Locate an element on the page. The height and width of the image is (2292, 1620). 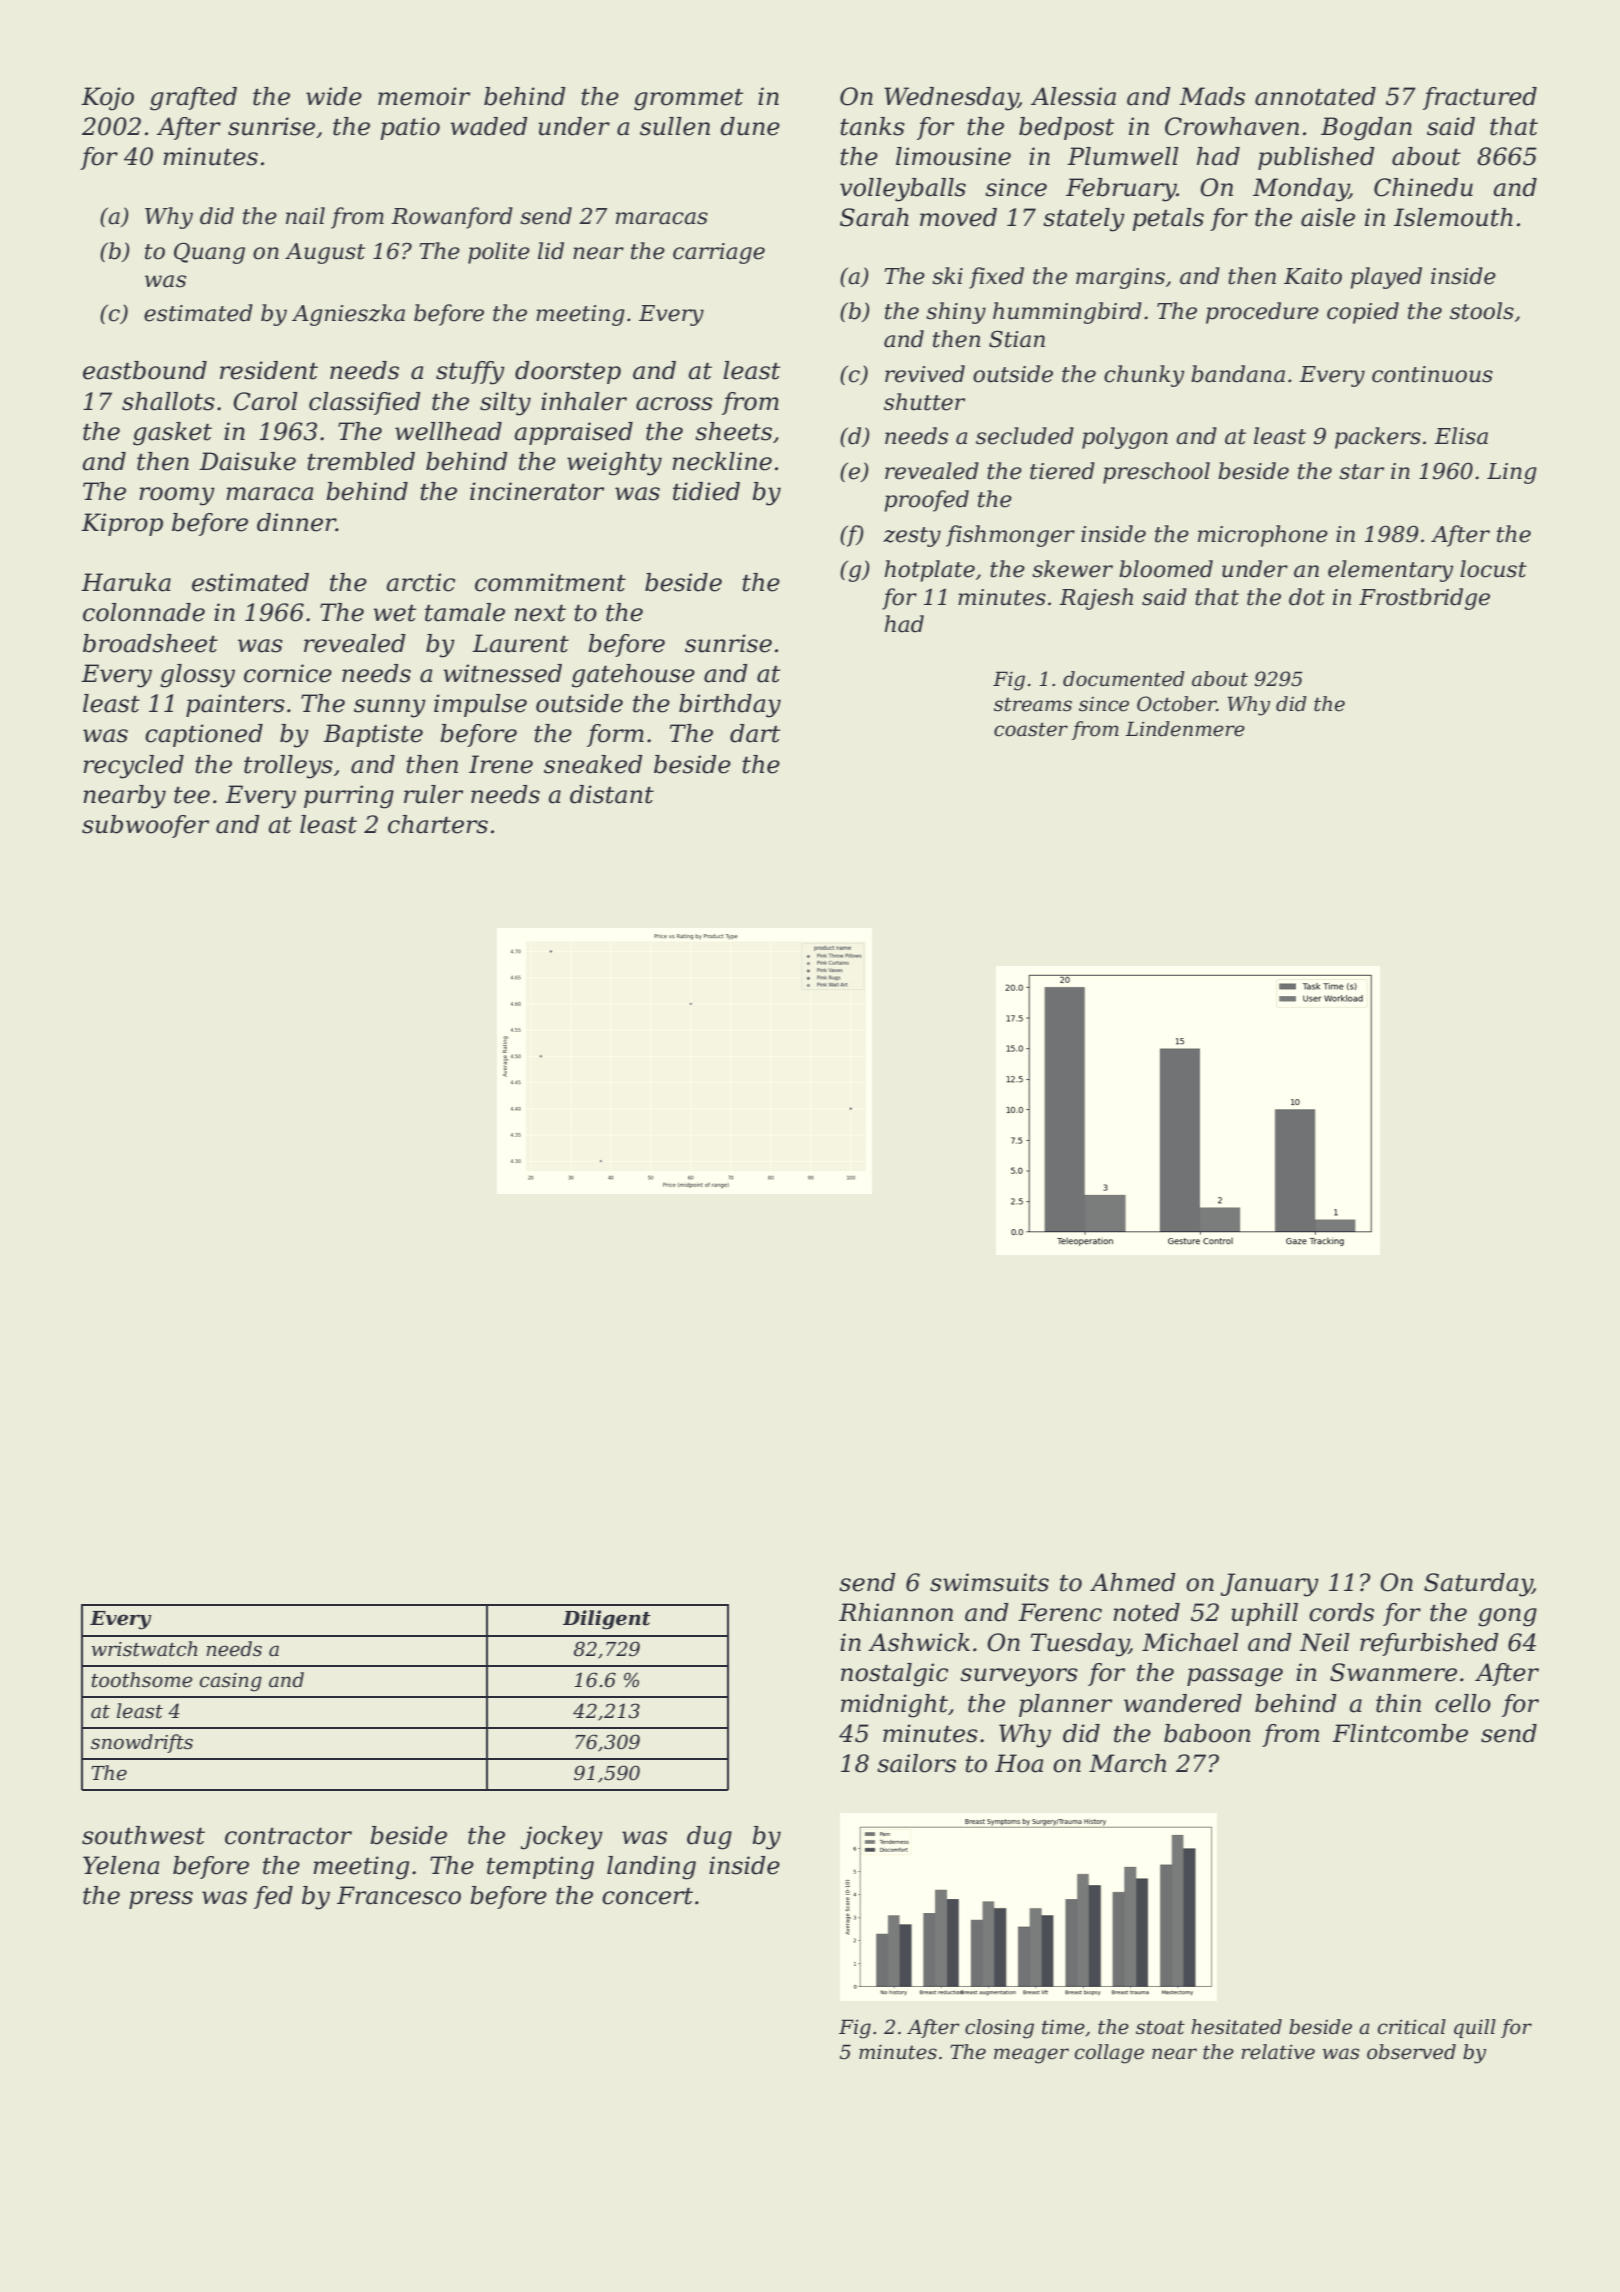
Ahmed is located at coordinates (1133, 1582).
